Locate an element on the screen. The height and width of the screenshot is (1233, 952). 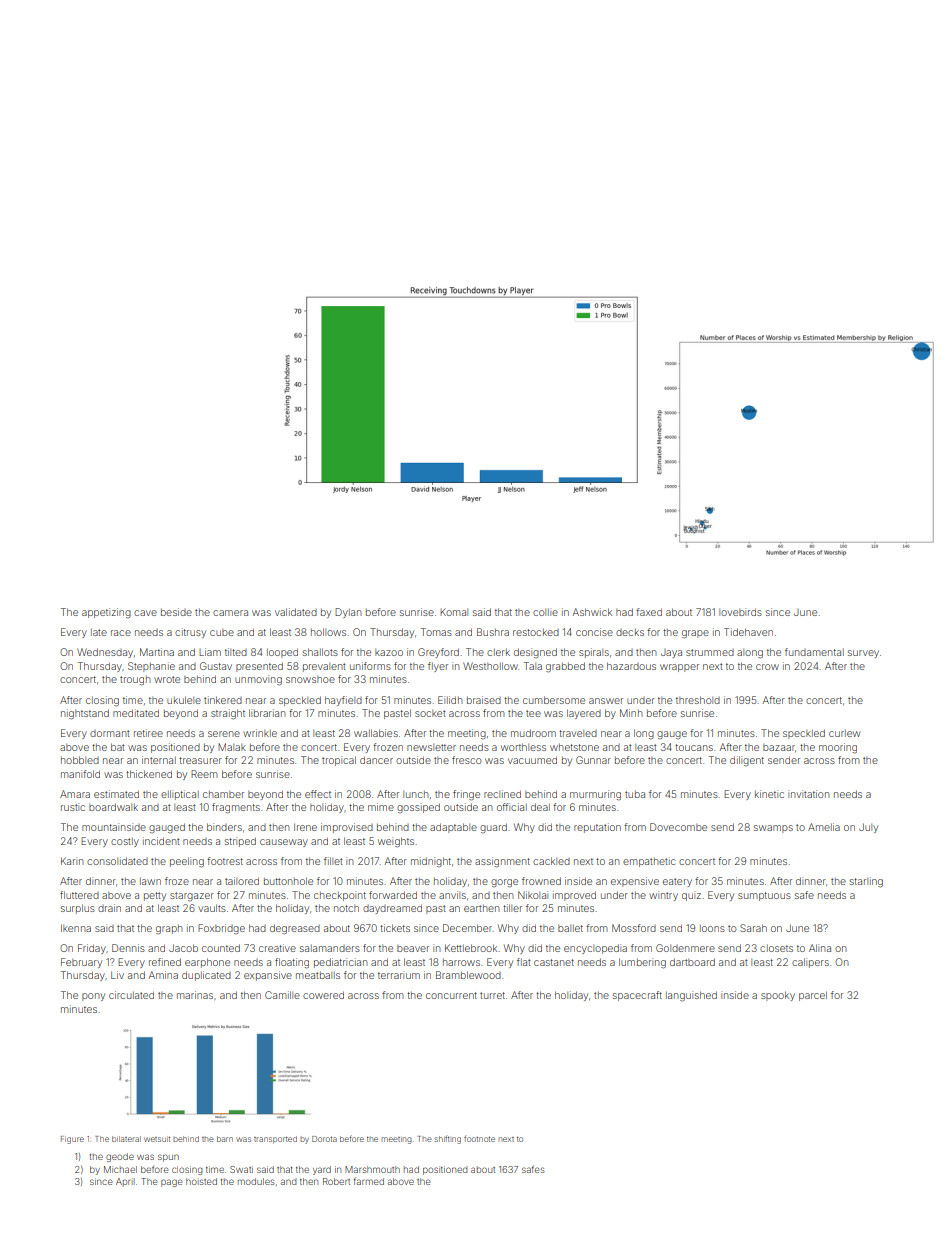
lovebirds is located at coordinates (740, 612).
